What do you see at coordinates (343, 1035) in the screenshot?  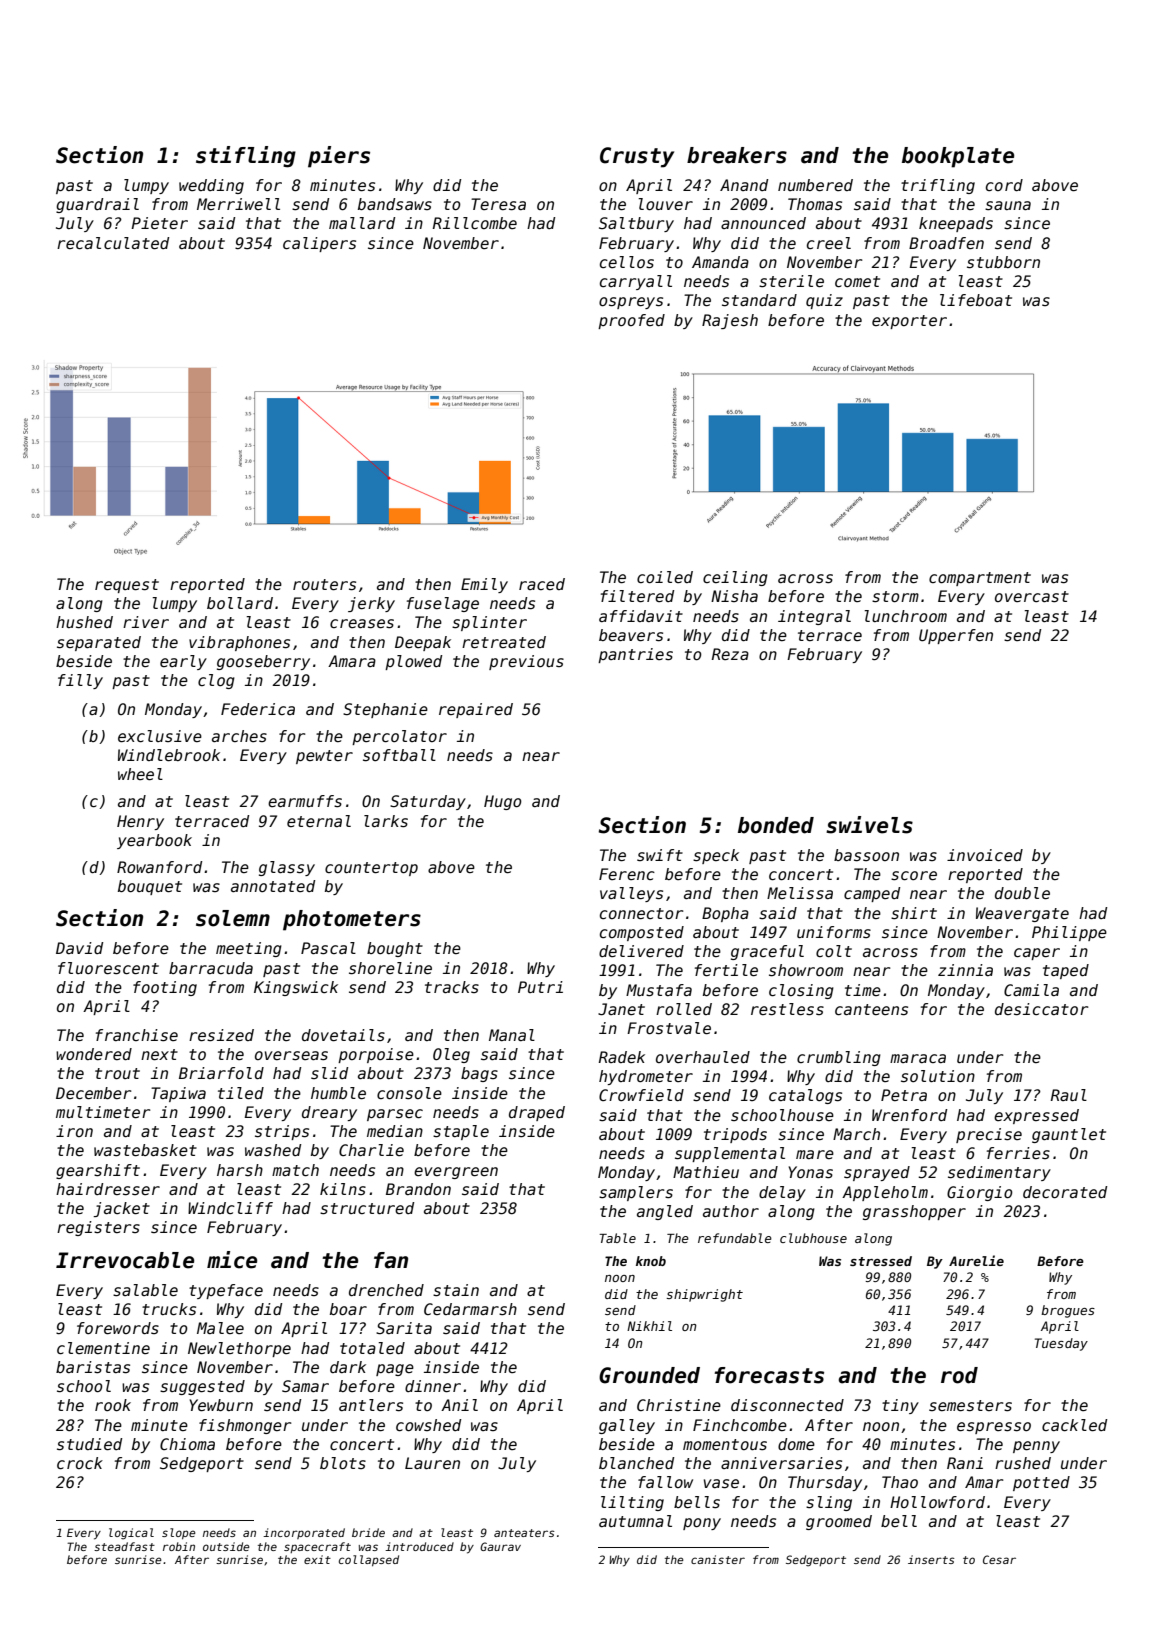 I see `dovetails` at bounding box center [343, 1035].
